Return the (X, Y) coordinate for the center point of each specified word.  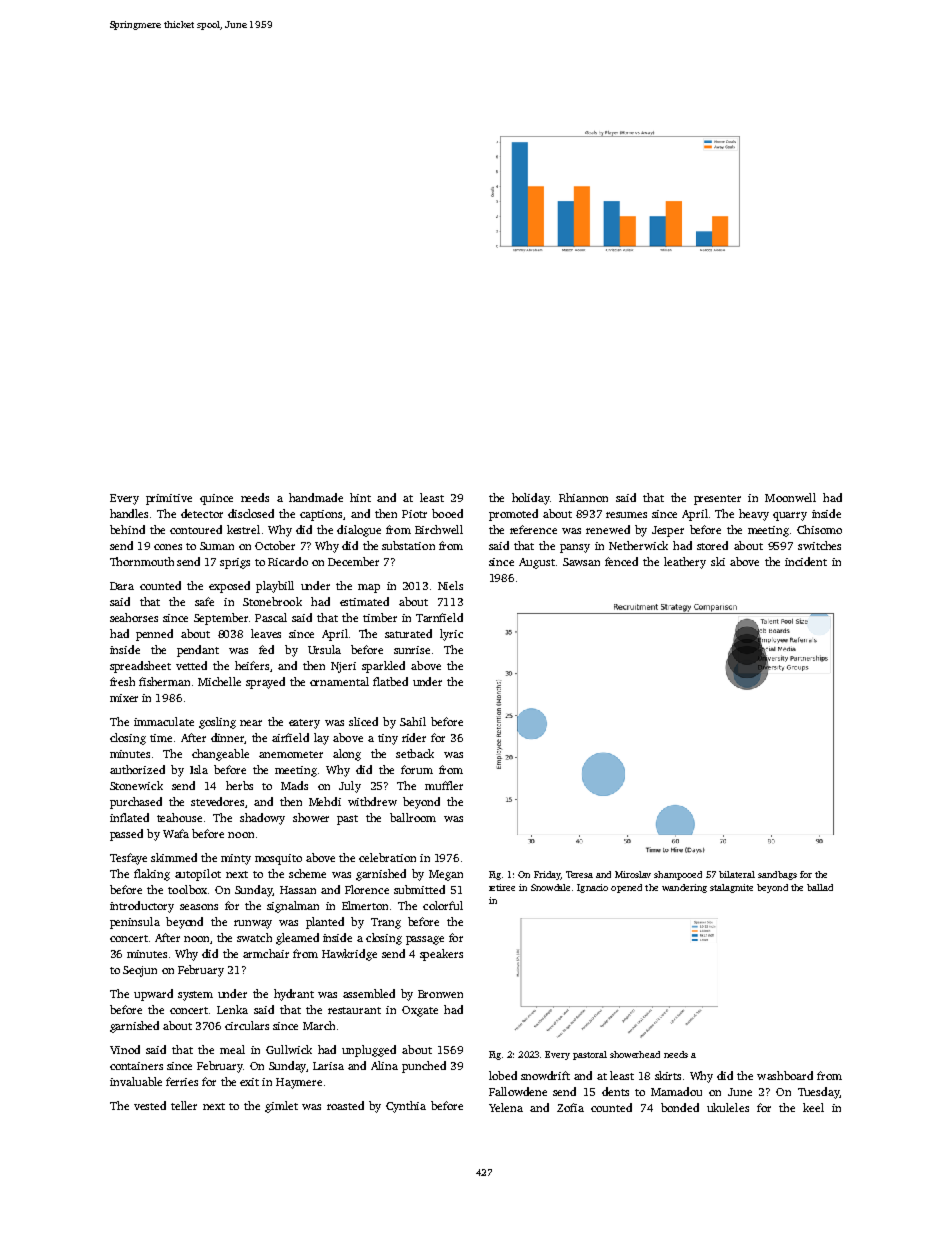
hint (360, 497)
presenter (717, 500)
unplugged (369, 1051)
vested (150, 1105)
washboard (785, 1075)
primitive (169, 499)
